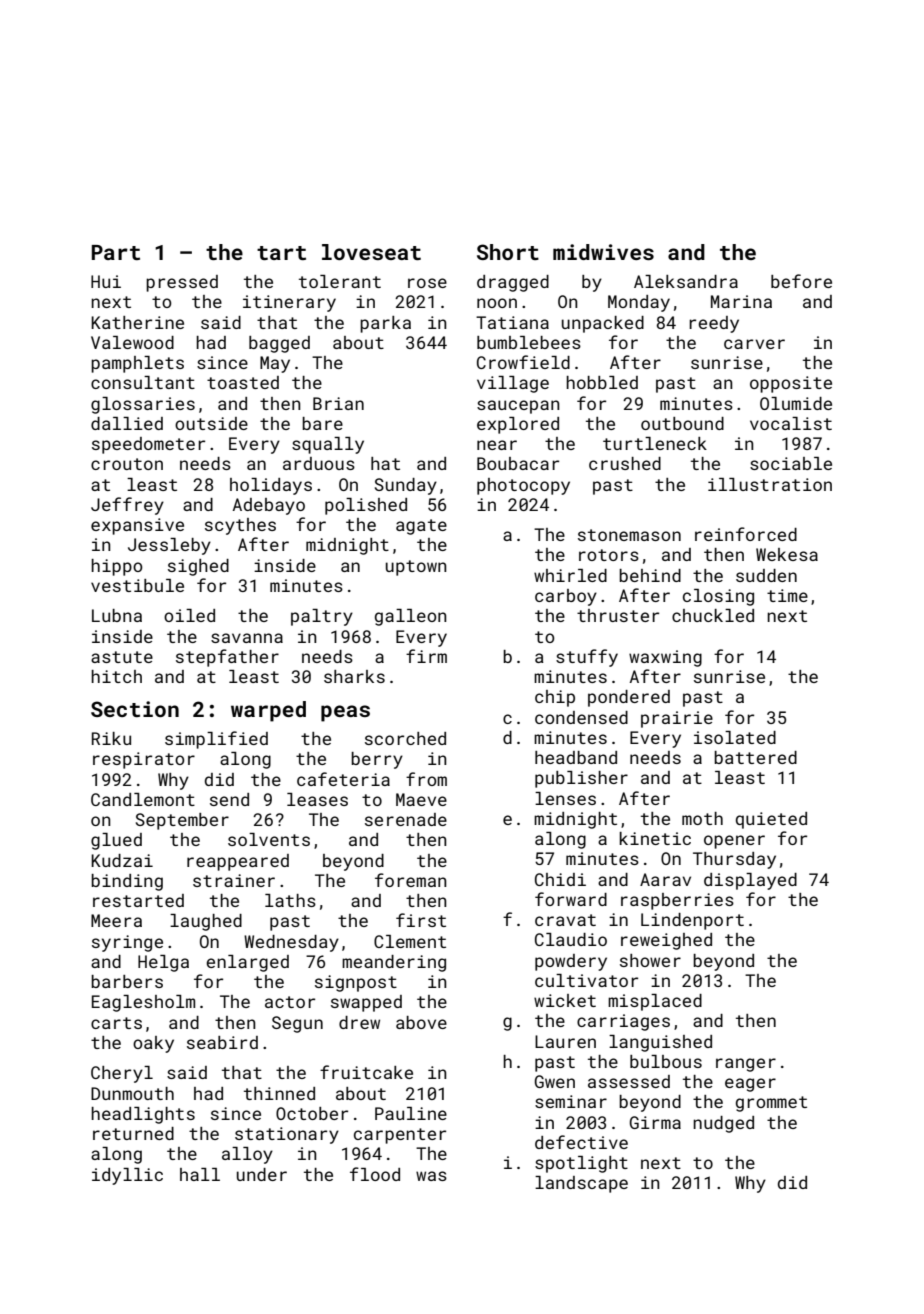  Describe the element at coordinates (754, 344) in the page. I see `carver` at that location.
